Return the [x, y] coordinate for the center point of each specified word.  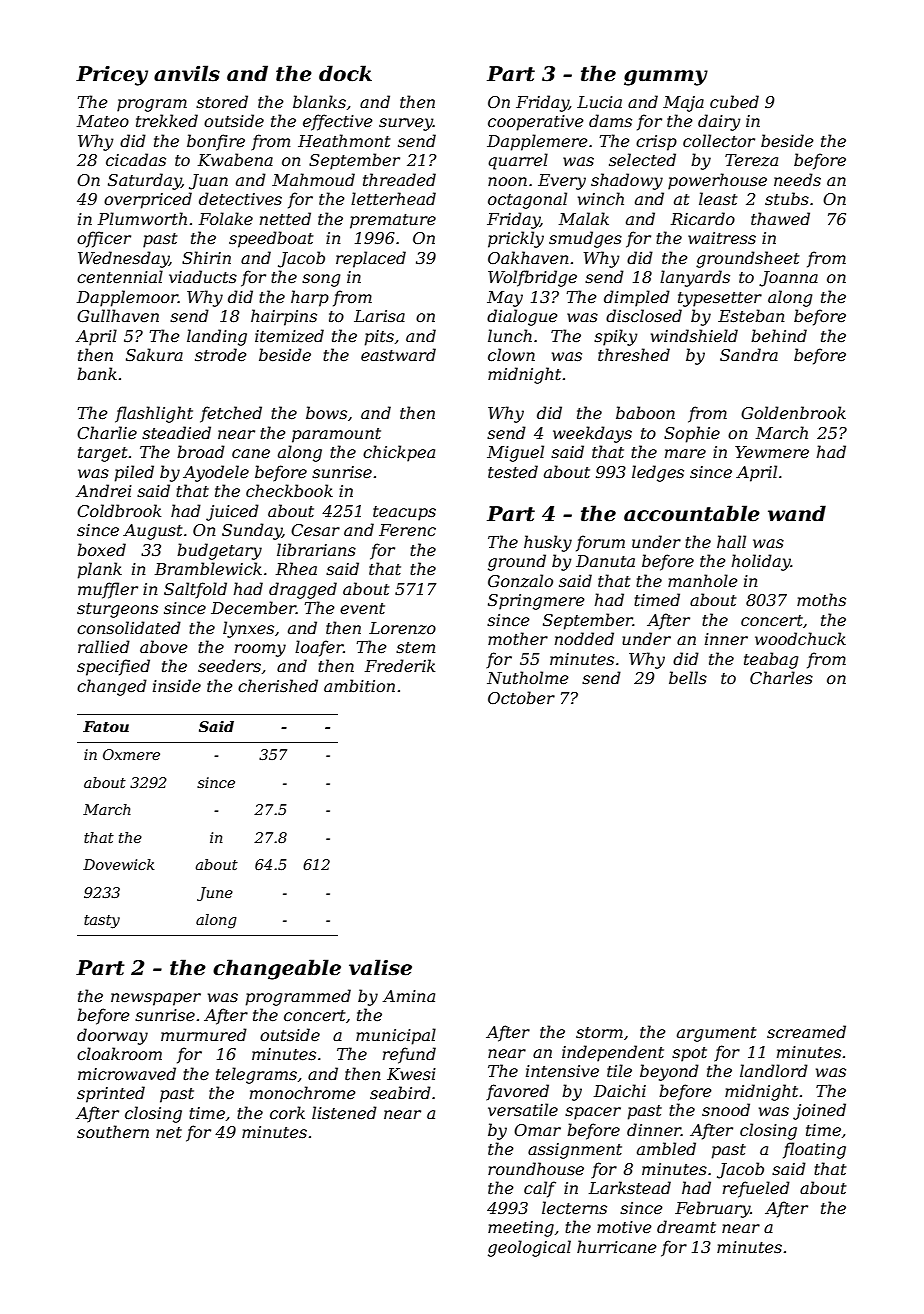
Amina [409, 996]
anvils [187, 73]
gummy [666, 78]
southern [113, 1131]
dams [610, 120]
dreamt [686, 1226]
